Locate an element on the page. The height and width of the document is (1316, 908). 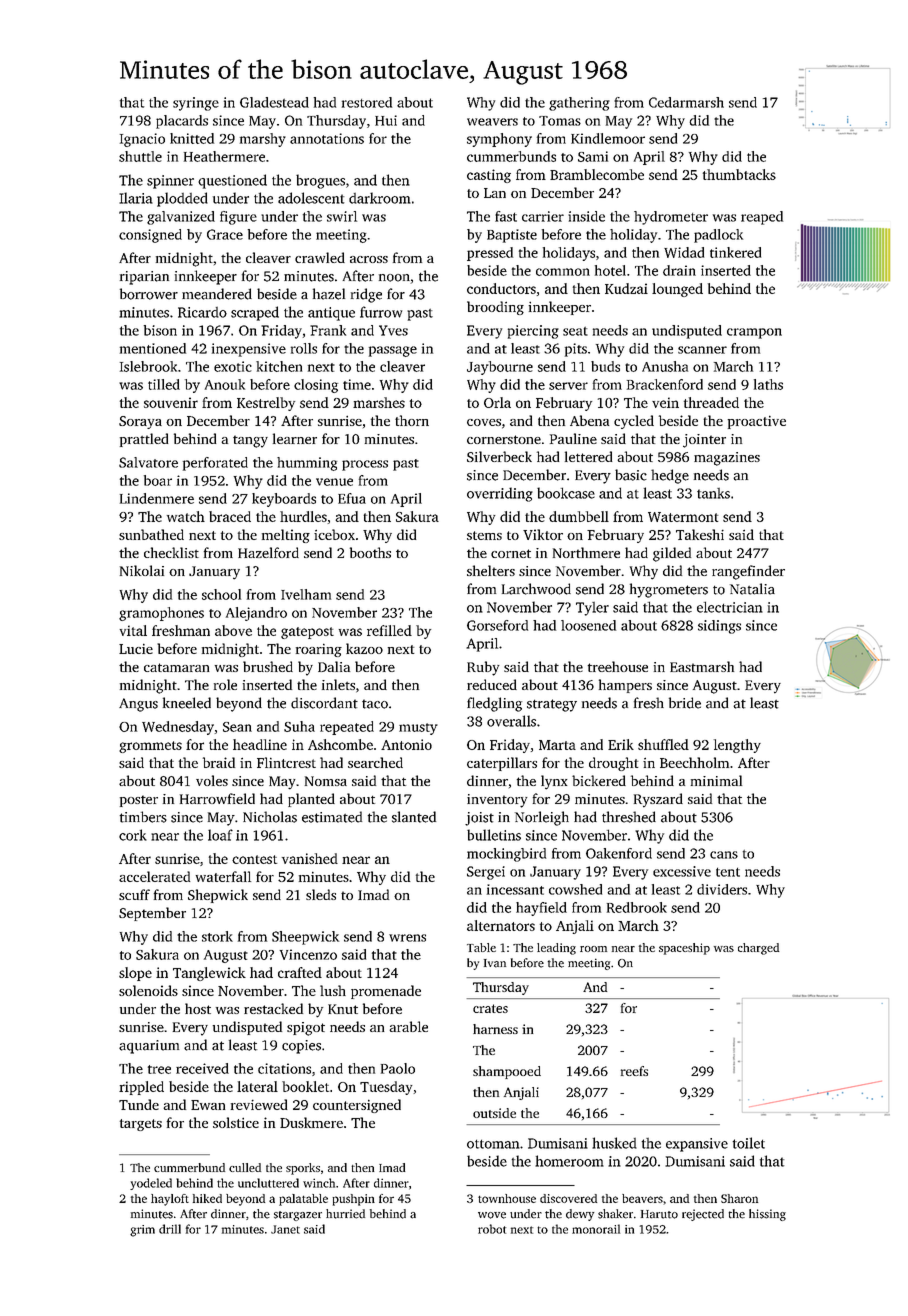
Lucie is located at coordinates (136, 649).
